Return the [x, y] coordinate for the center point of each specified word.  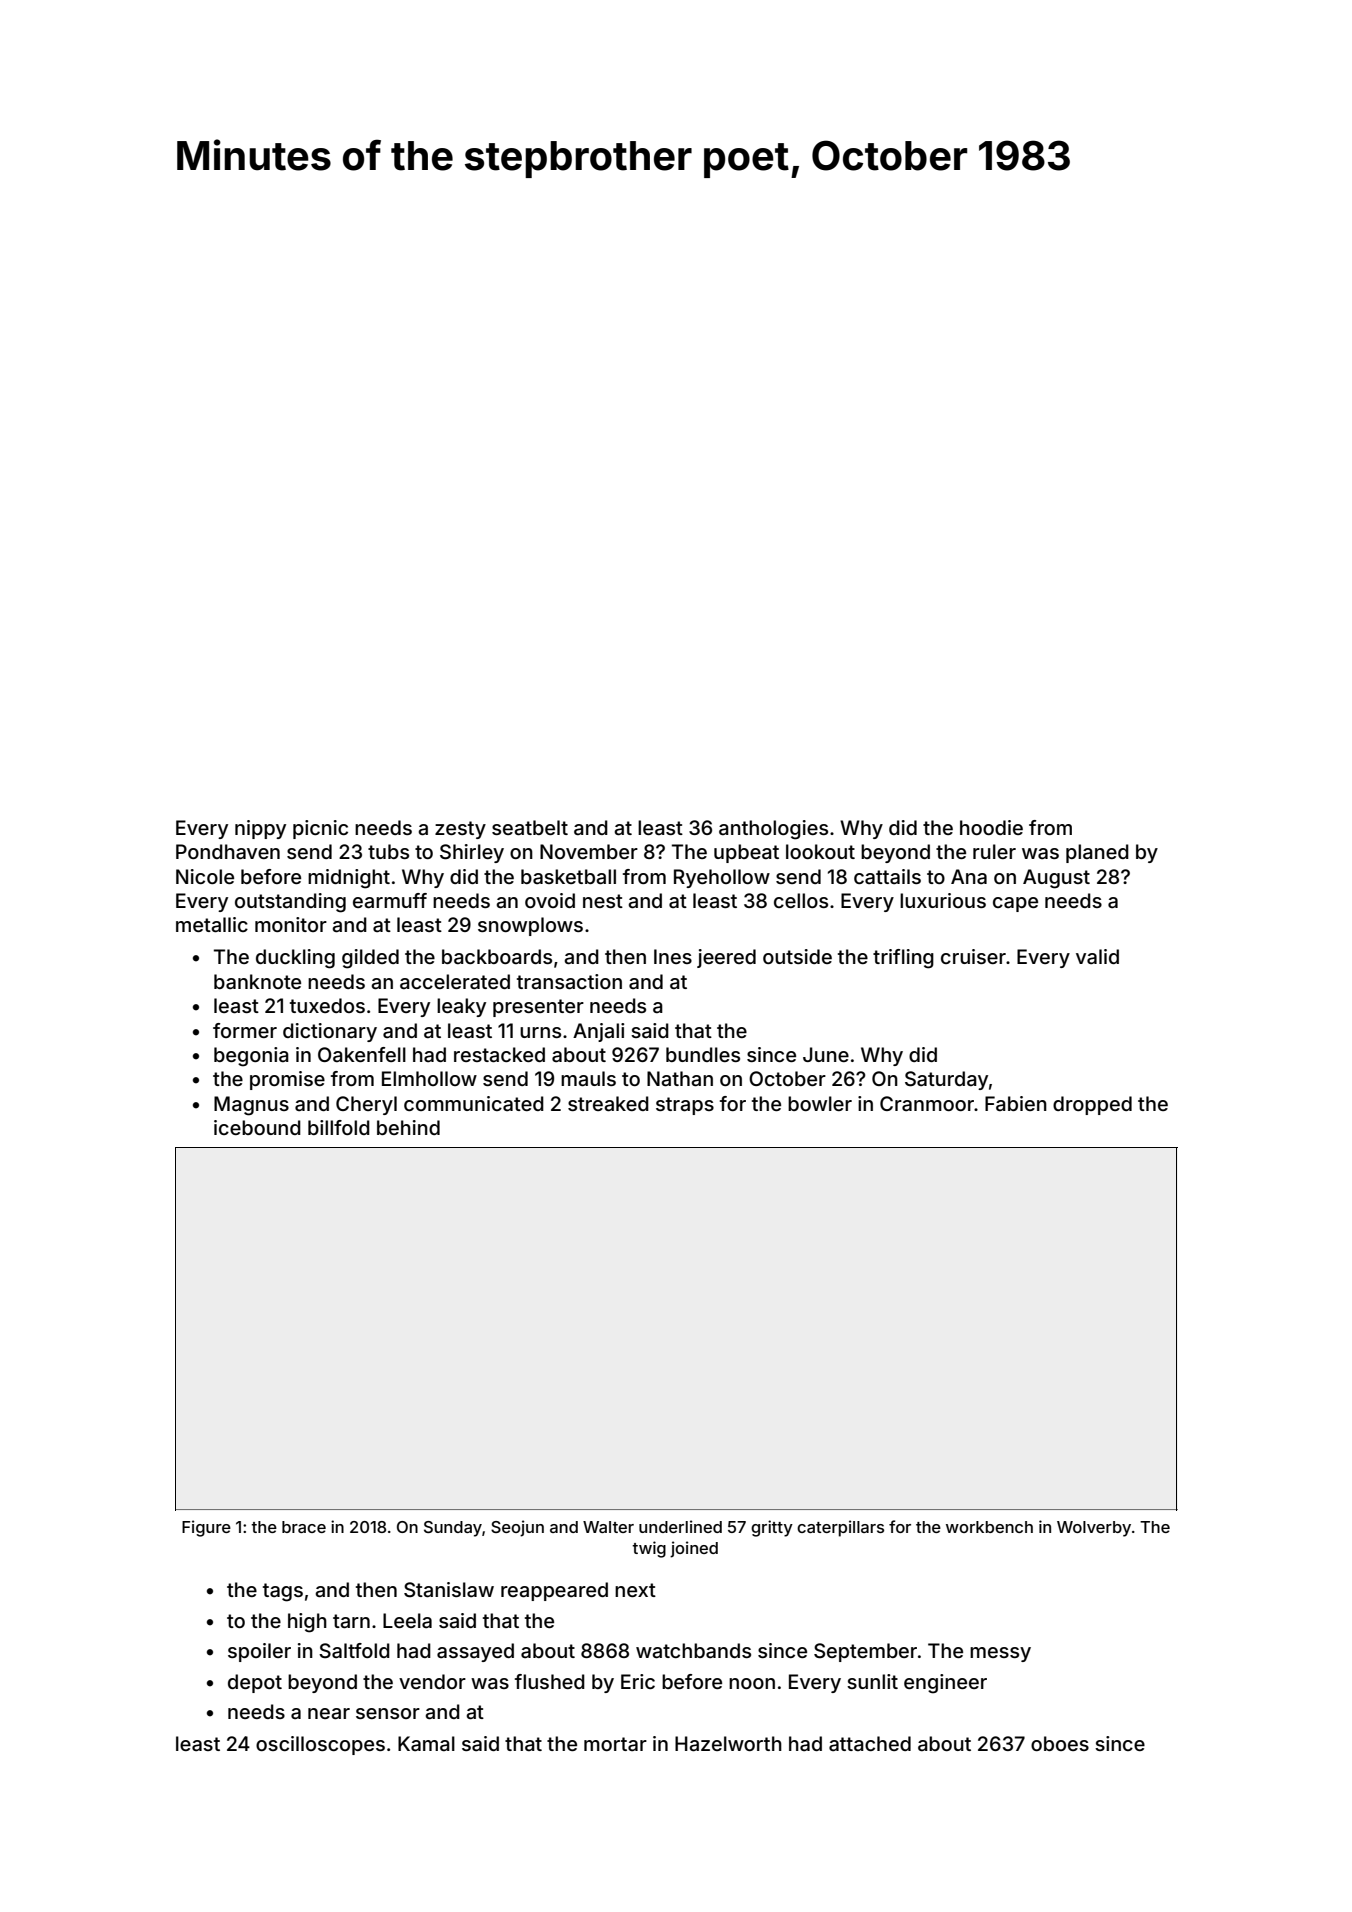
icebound [257, 1127]
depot [255, 1683]
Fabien [1016, 1103]
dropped [1092, 1105]
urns [540, 1032]
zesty [460, 830]
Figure [206, 1528]
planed [1097, 853]
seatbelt [530, 828]
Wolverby [1094, 1529]
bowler [820, 1103]
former [245, 1030]
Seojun [517, 1528]
